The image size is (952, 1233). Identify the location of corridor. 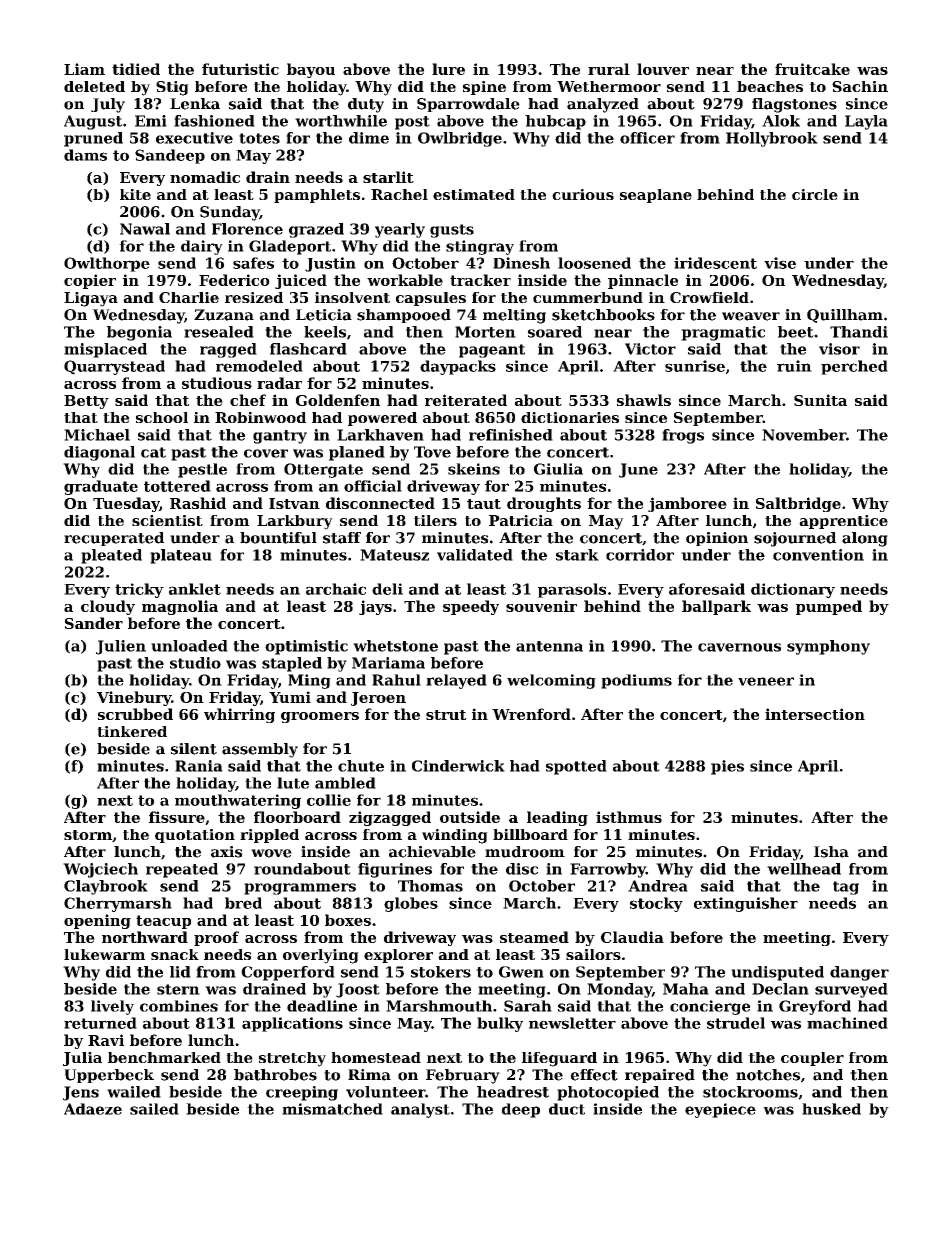
(640, 555).
